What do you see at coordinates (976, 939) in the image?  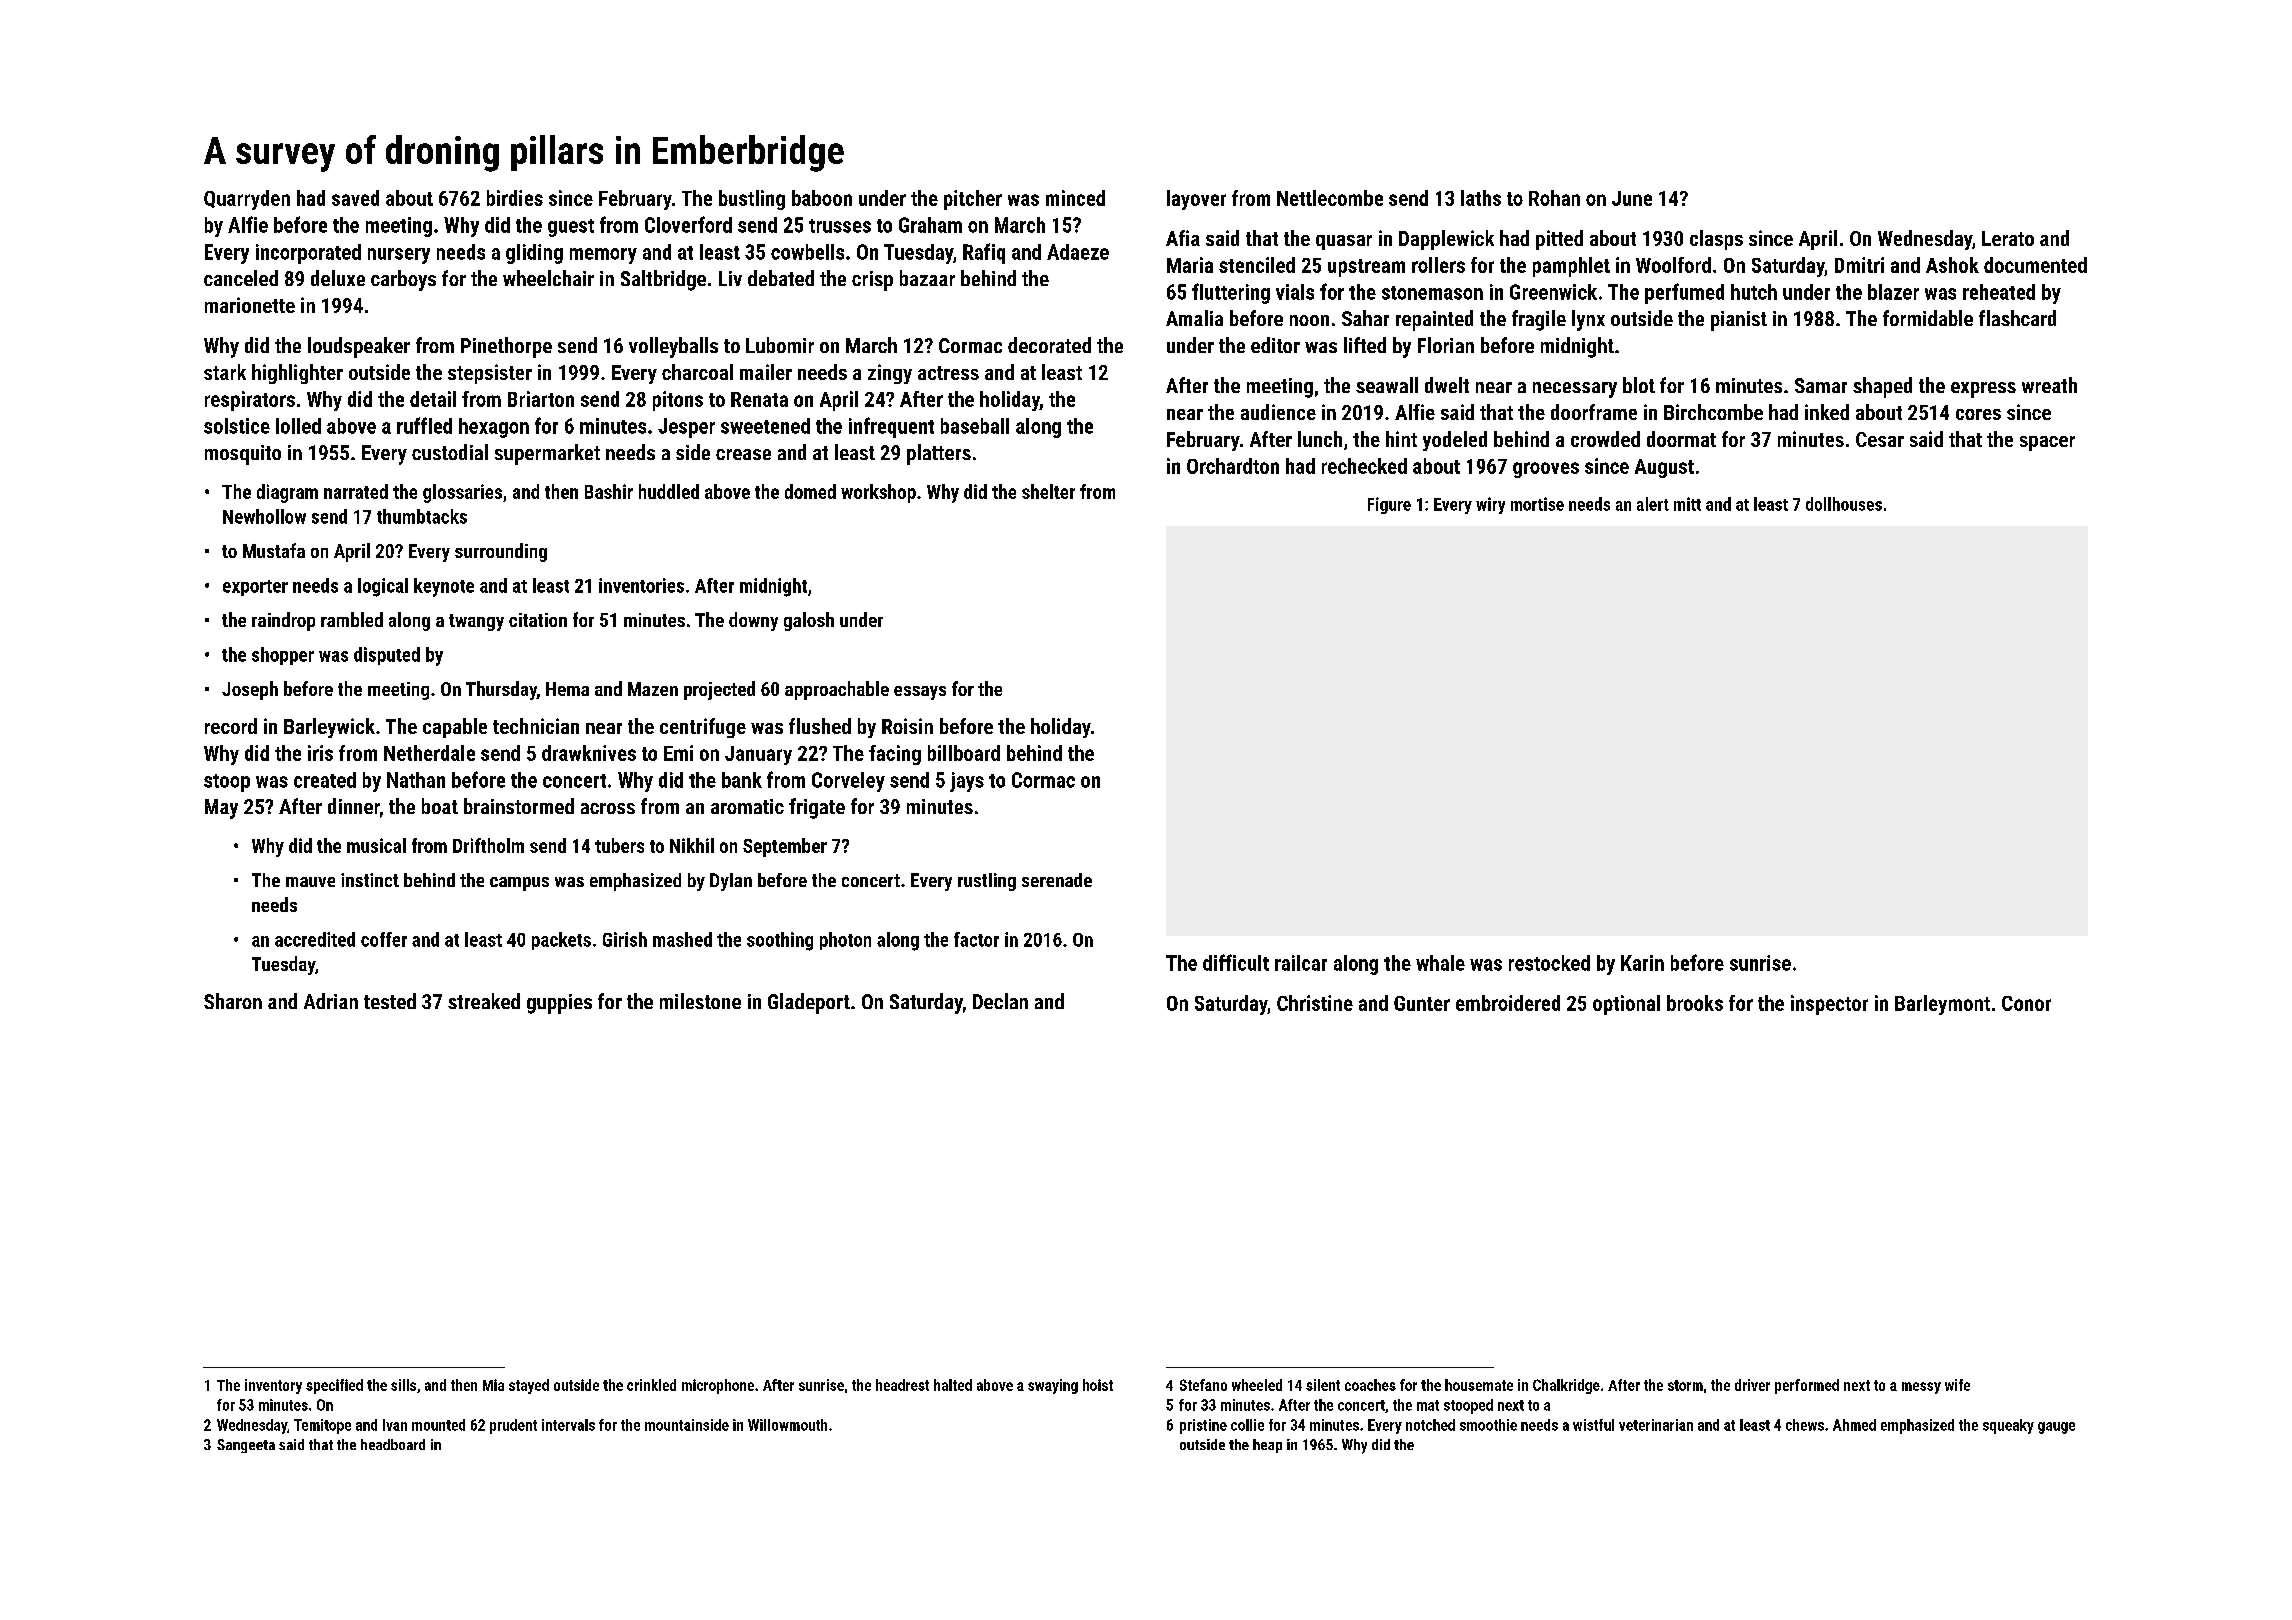 I see `factor` at bounding box center [976, 939].
